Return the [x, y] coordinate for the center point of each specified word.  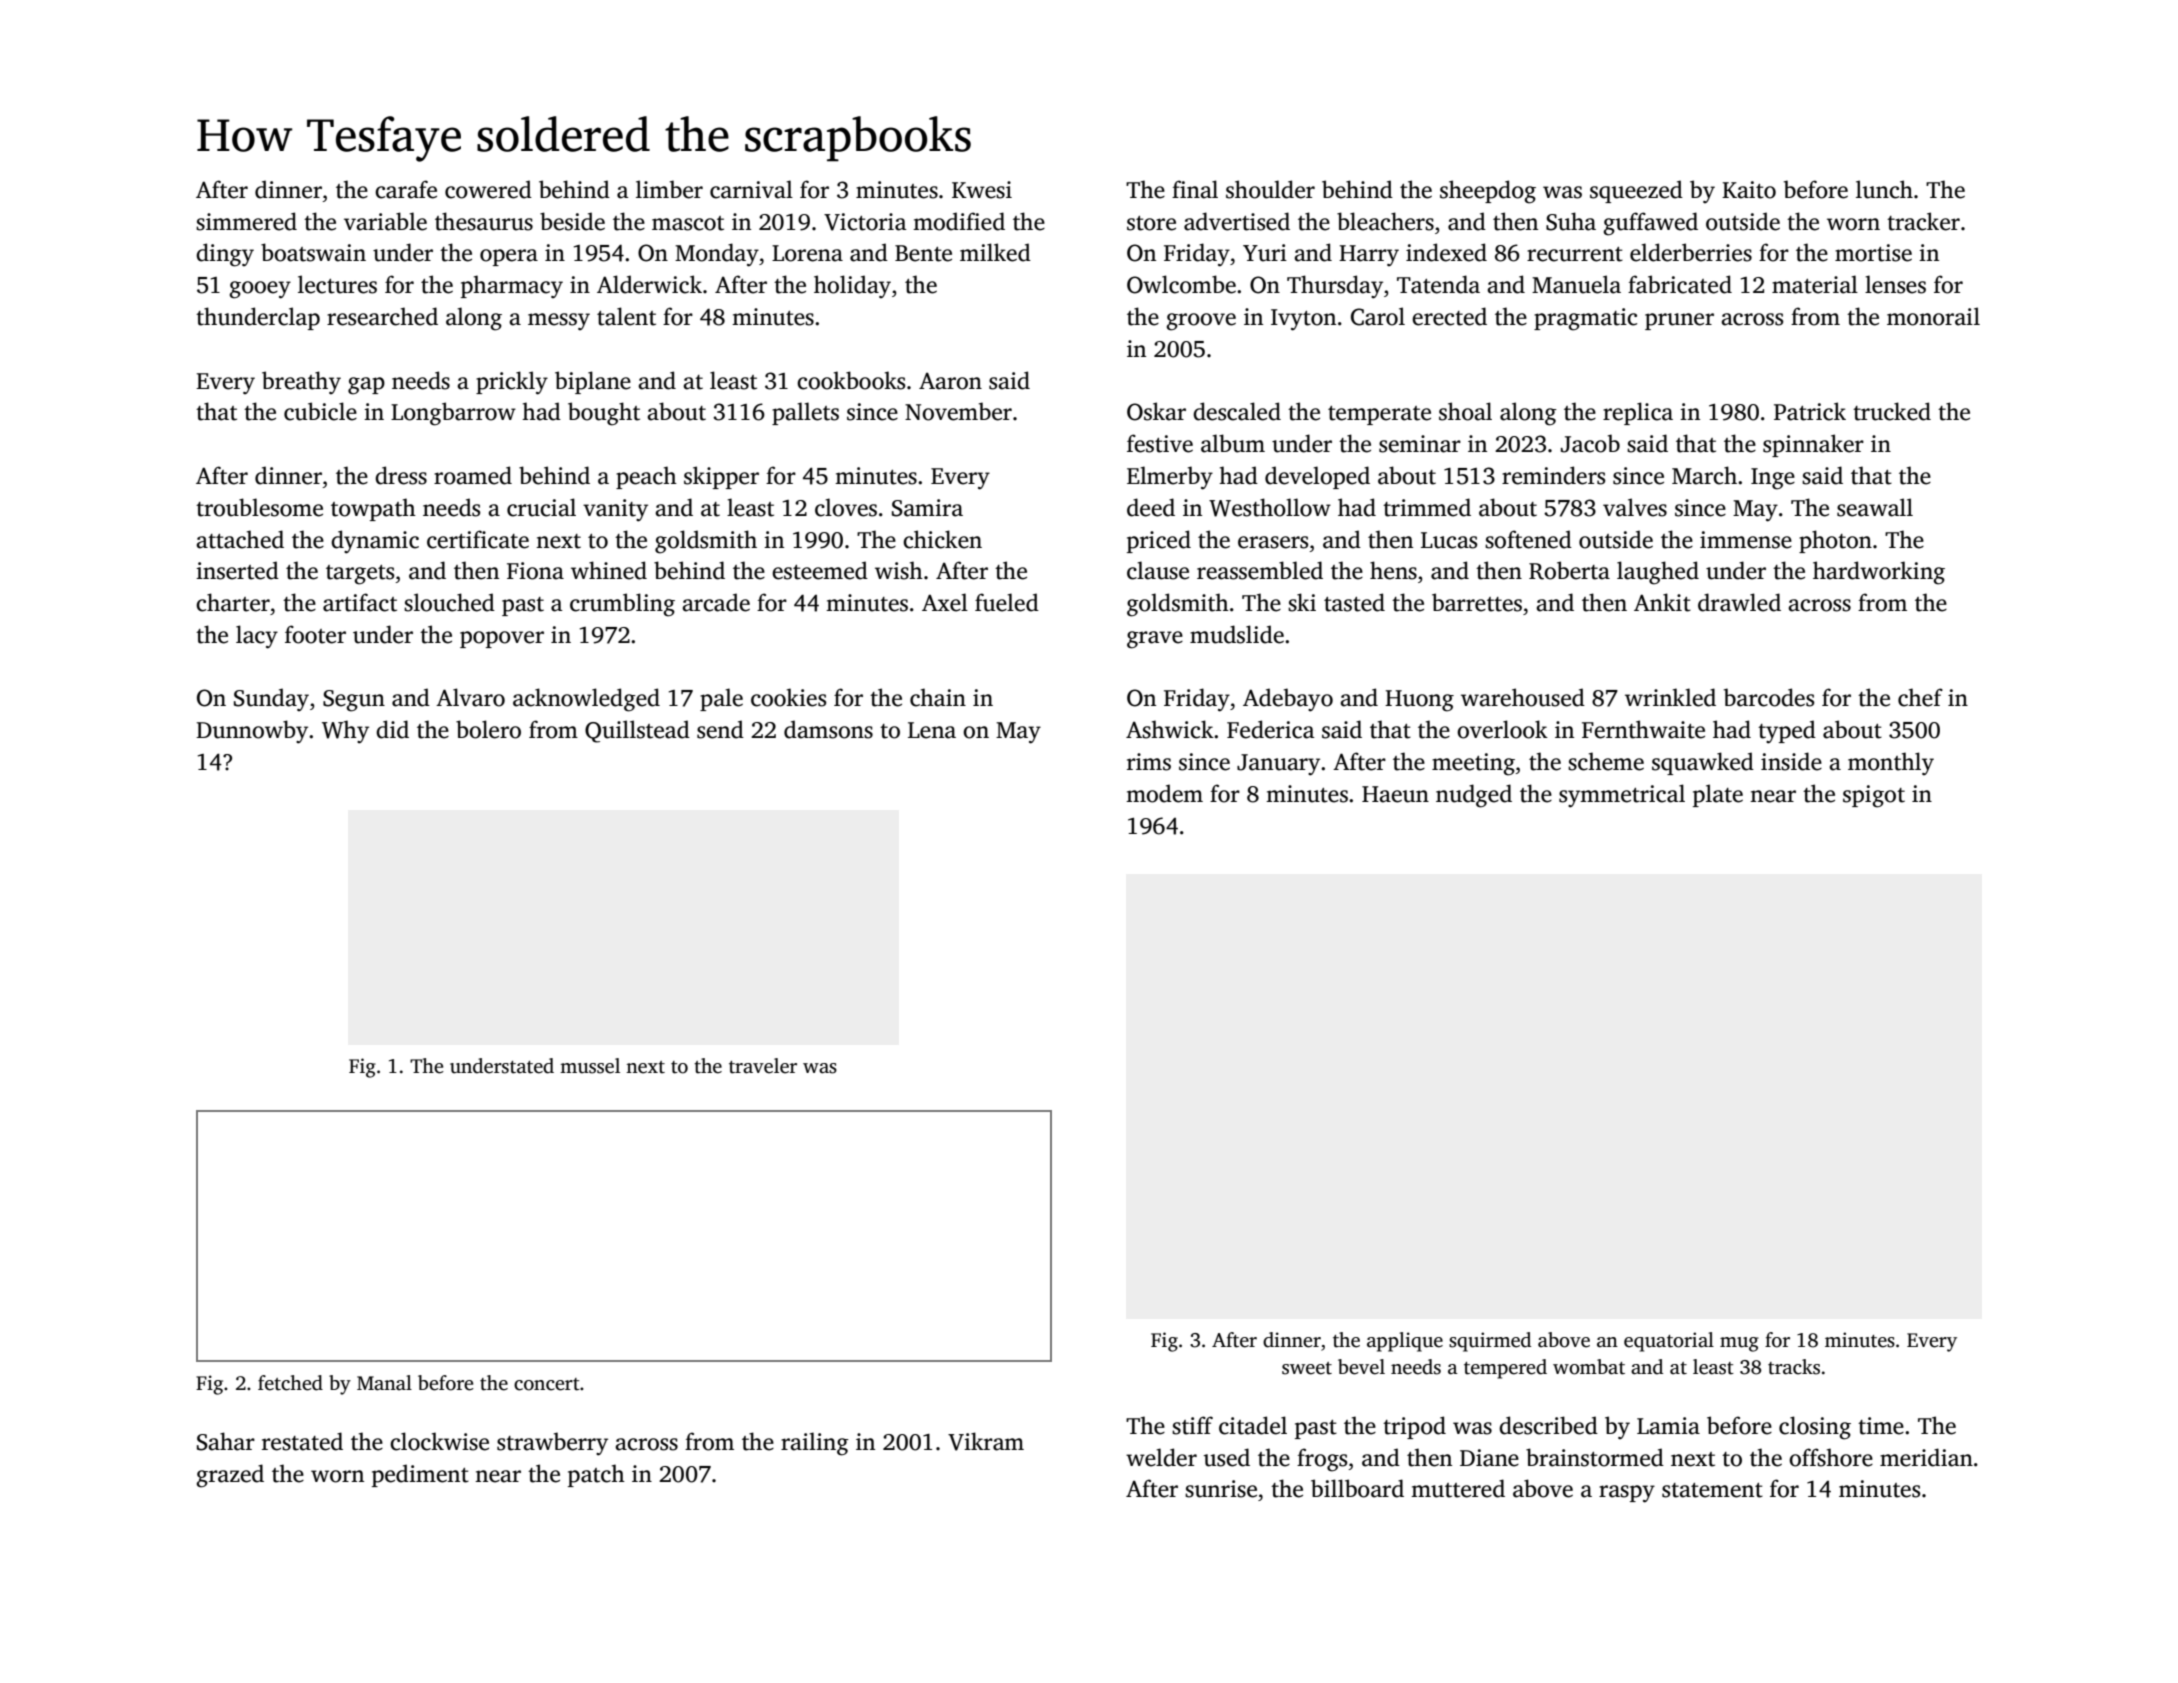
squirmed [1490, 1342]
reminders [1553, 475]
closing [1815, 1428]
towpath [373, 509]
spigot [1874, 796]
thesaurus [484, 221]
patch [596, 1475]
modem [1164, 793]
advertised [1237, 221]
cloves [846, 507]
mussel [590, 1066]
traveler [763, 1066]
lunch [1884, 189]
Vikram [986, 1441]
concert [547, 1384]
